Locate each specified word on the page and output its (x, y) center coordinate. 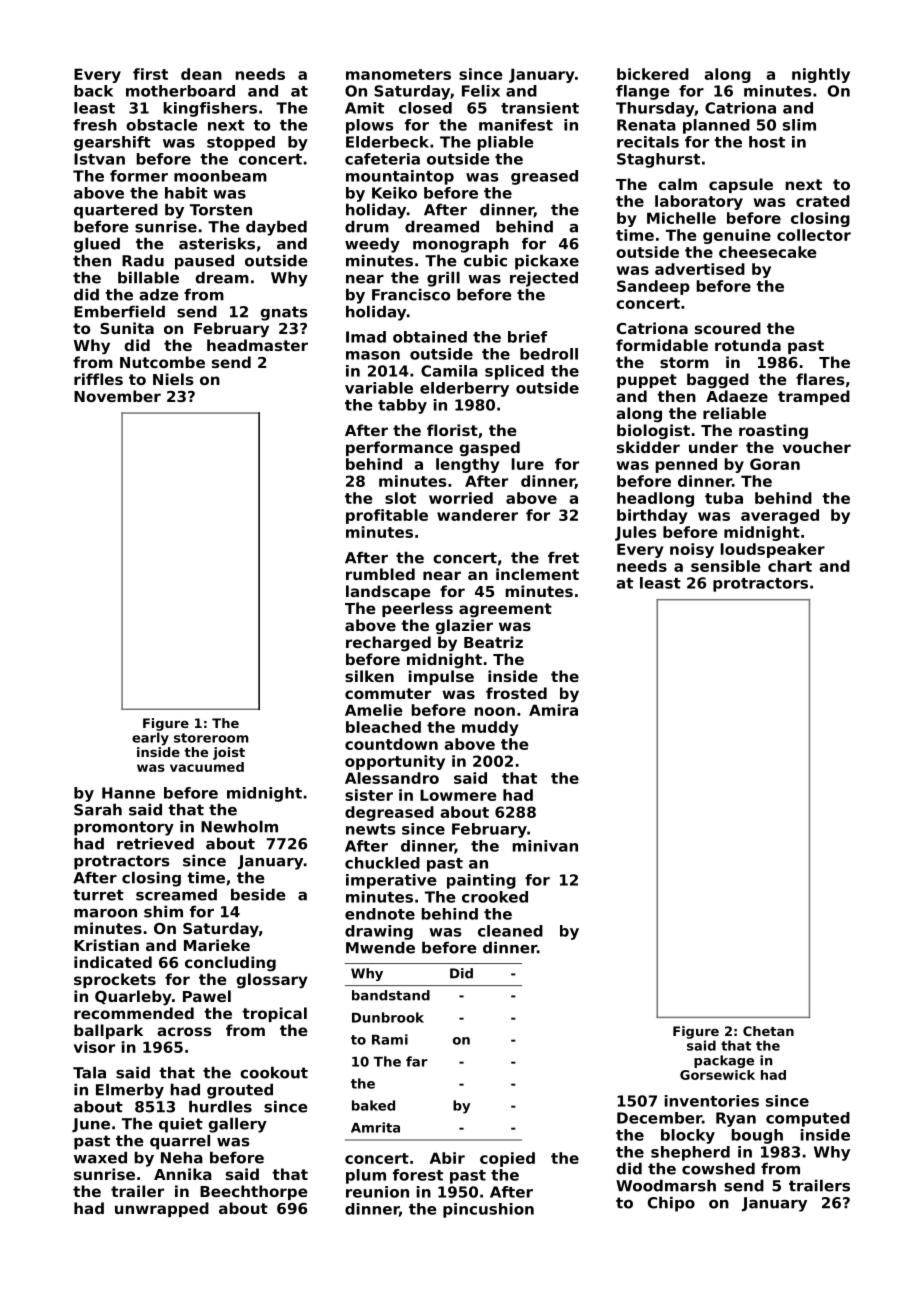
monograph (461, 245)
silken (369, 676)
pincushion (488, 1210)
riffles (98, 379)
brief (527, 337)
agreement (505, 610)
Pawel (207, 996)
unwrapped (162, 1209)
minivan (545, 846)
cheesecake (768, 252)
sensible (726, 566)
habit (186, 193)
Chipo (671, 1204)
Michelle (681, 218)
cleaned (510, 931)
